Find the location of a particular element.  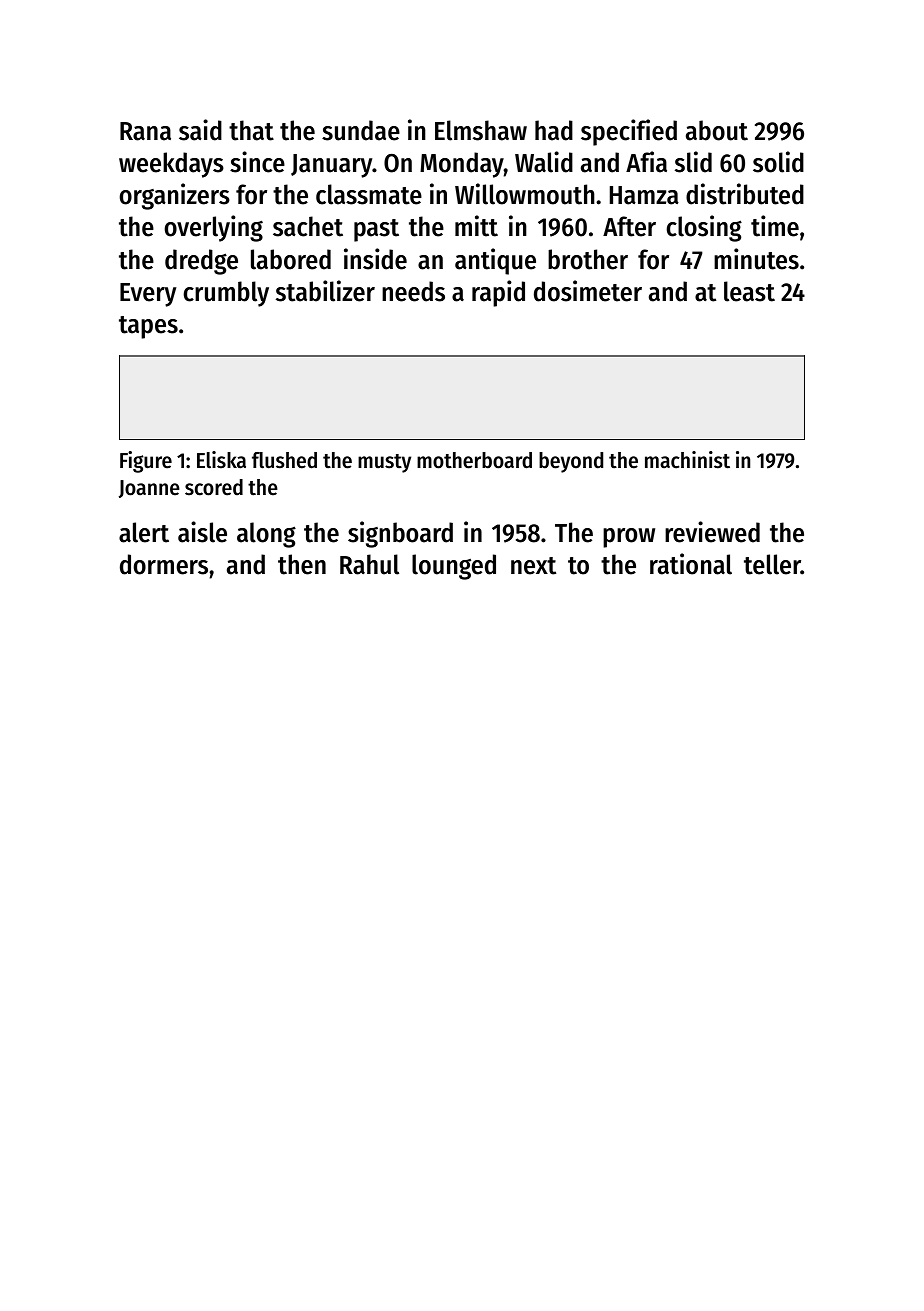

lounged is located at coordinates (454, 567).
